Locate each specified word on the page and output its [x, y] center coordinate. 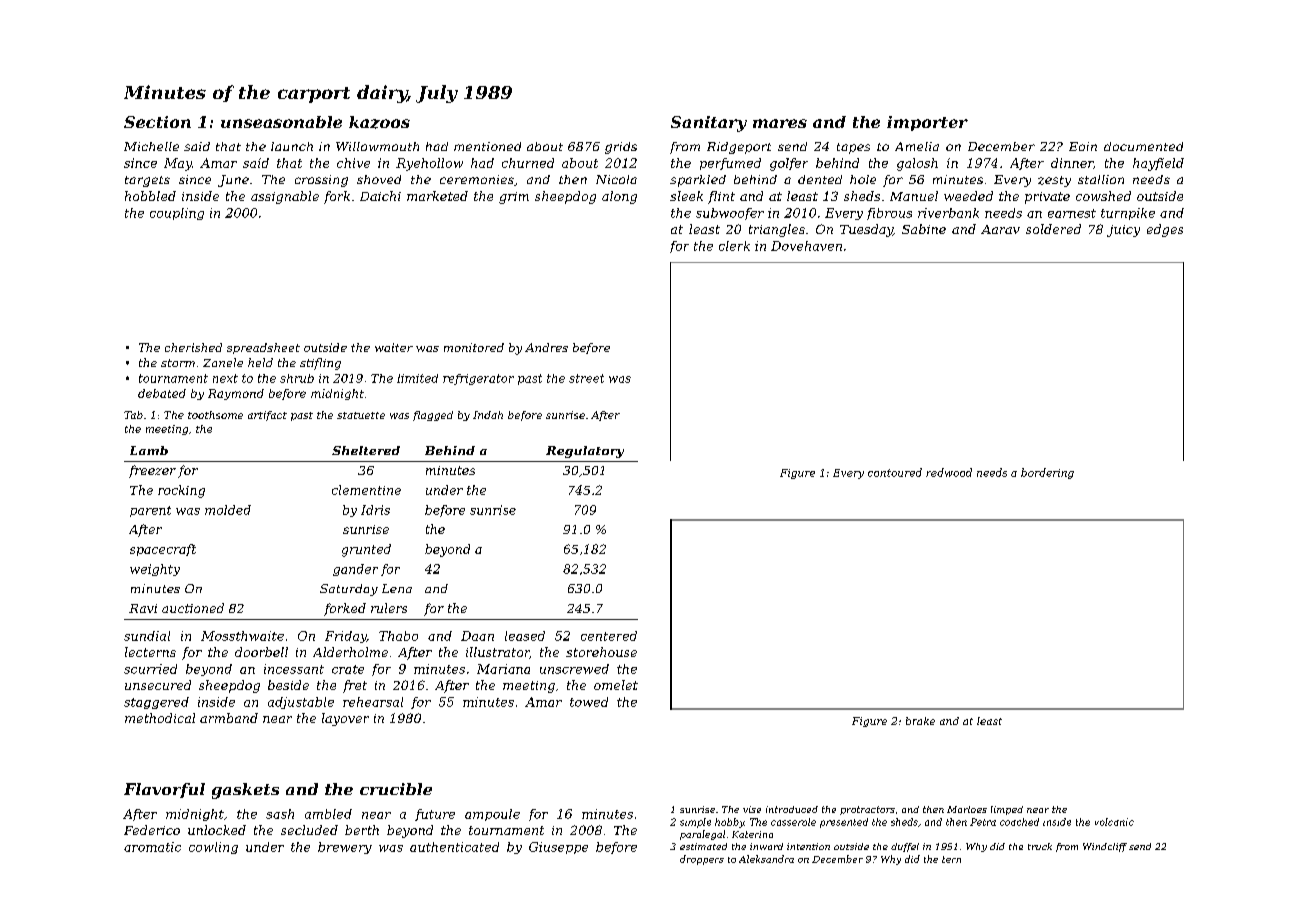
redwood [949, 472]
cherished [193, 347]
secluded [309, 830]
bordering [1047, 473]
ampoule [492, 815]
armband [229, 718]
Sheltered [366, 450]
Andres [546, 347]
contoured [895, 472]
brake [920, 721]
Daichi [380, 196]
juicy [1123, 231]
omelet [616, 685]
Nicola [616, 179]
